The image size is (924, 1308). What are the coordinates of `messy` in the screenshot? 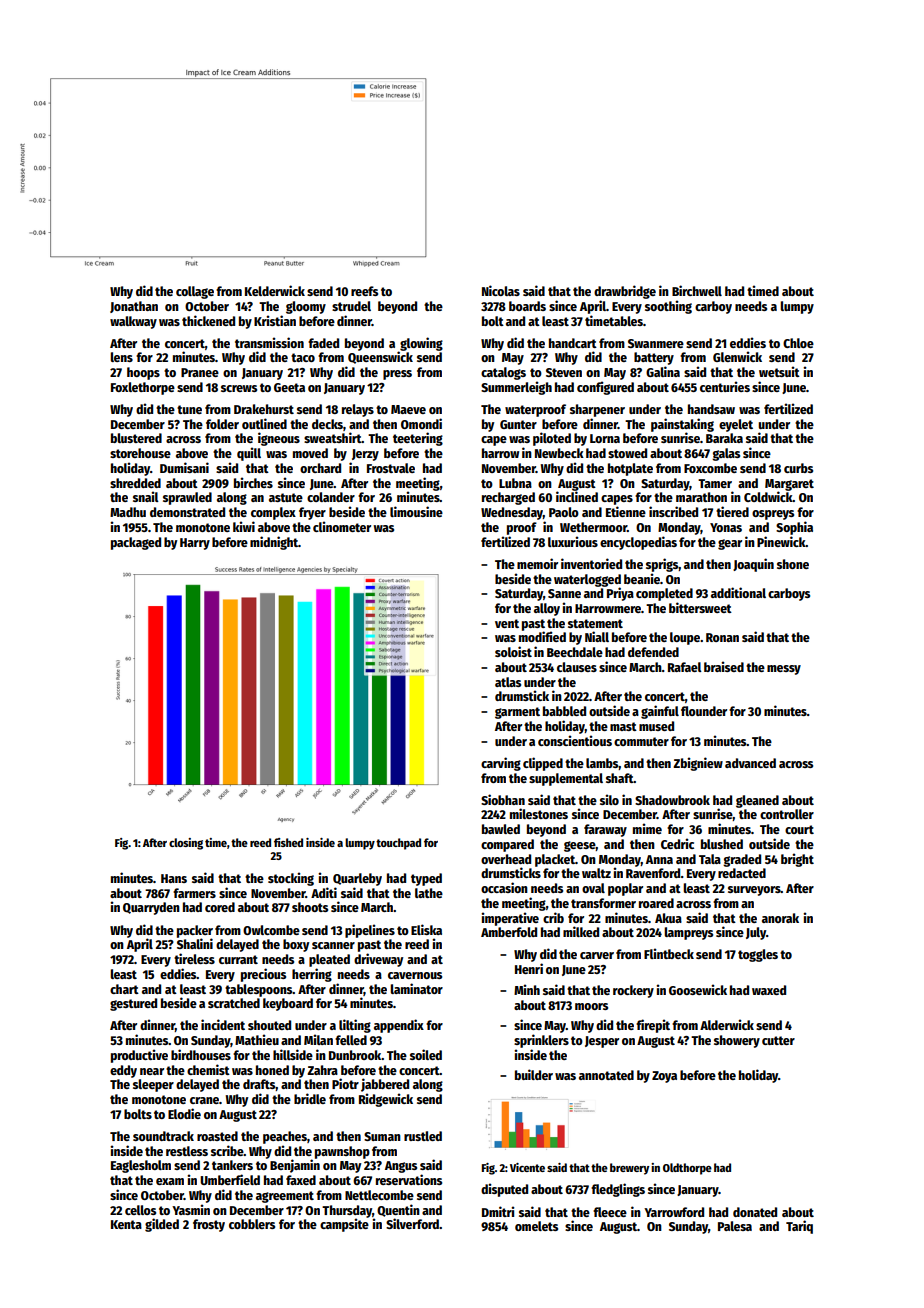 It's located at (784, 670).
